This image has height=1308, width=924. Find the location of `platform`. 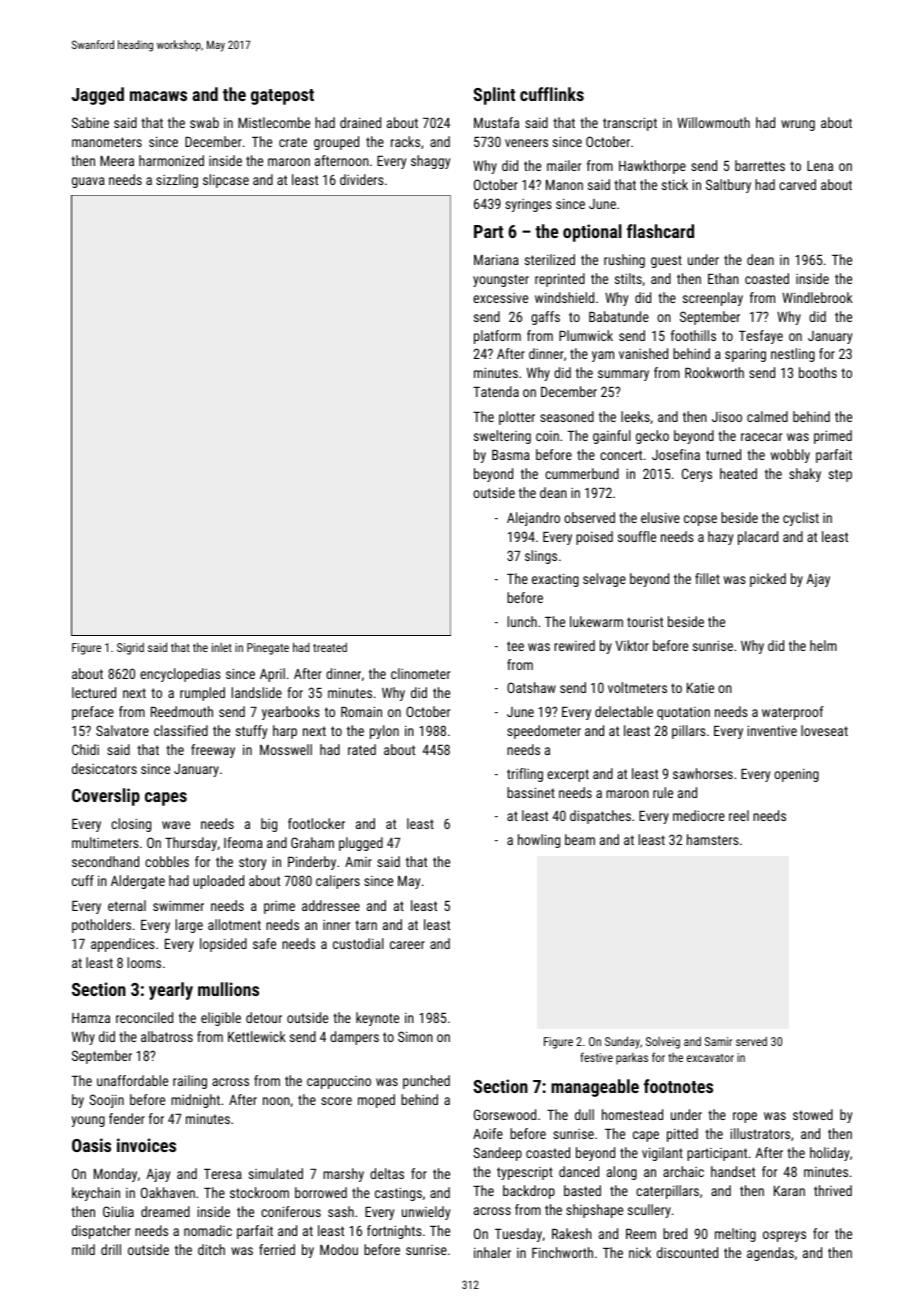

platform is located at coordinates (497, 337).
